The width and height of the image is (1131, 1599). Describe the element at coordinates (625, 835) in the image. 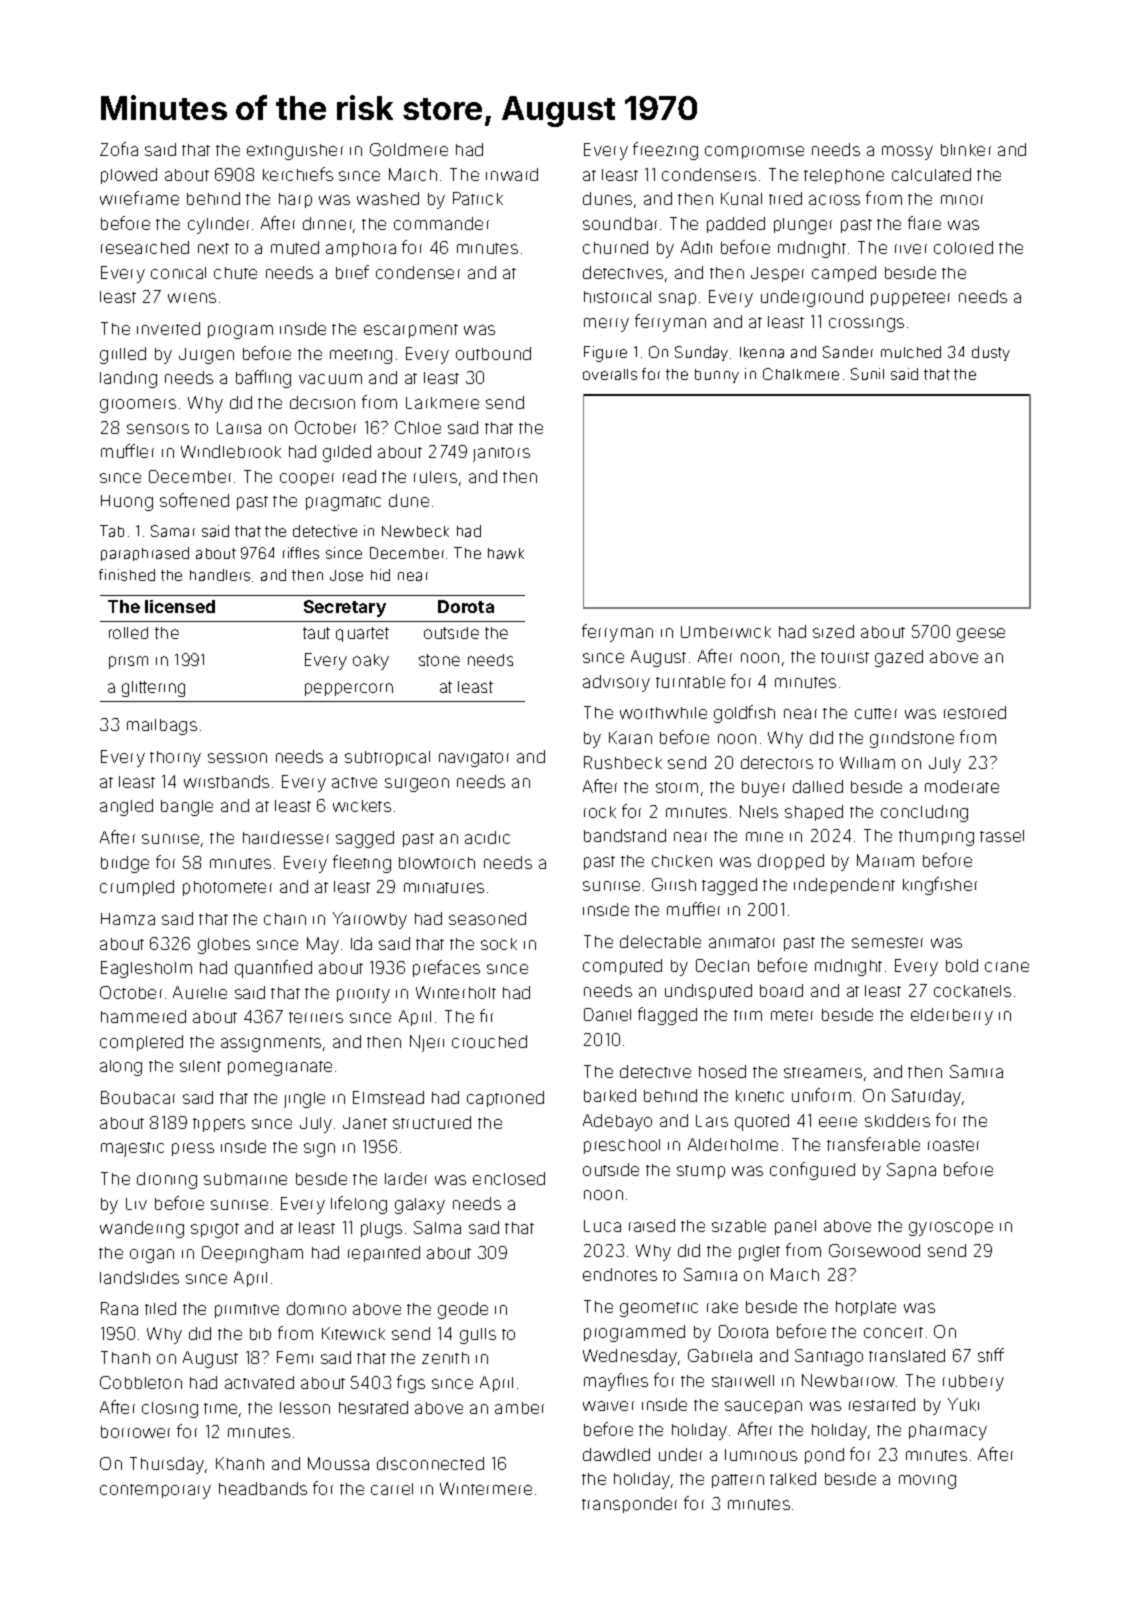

I see `bandstand` at that location.
